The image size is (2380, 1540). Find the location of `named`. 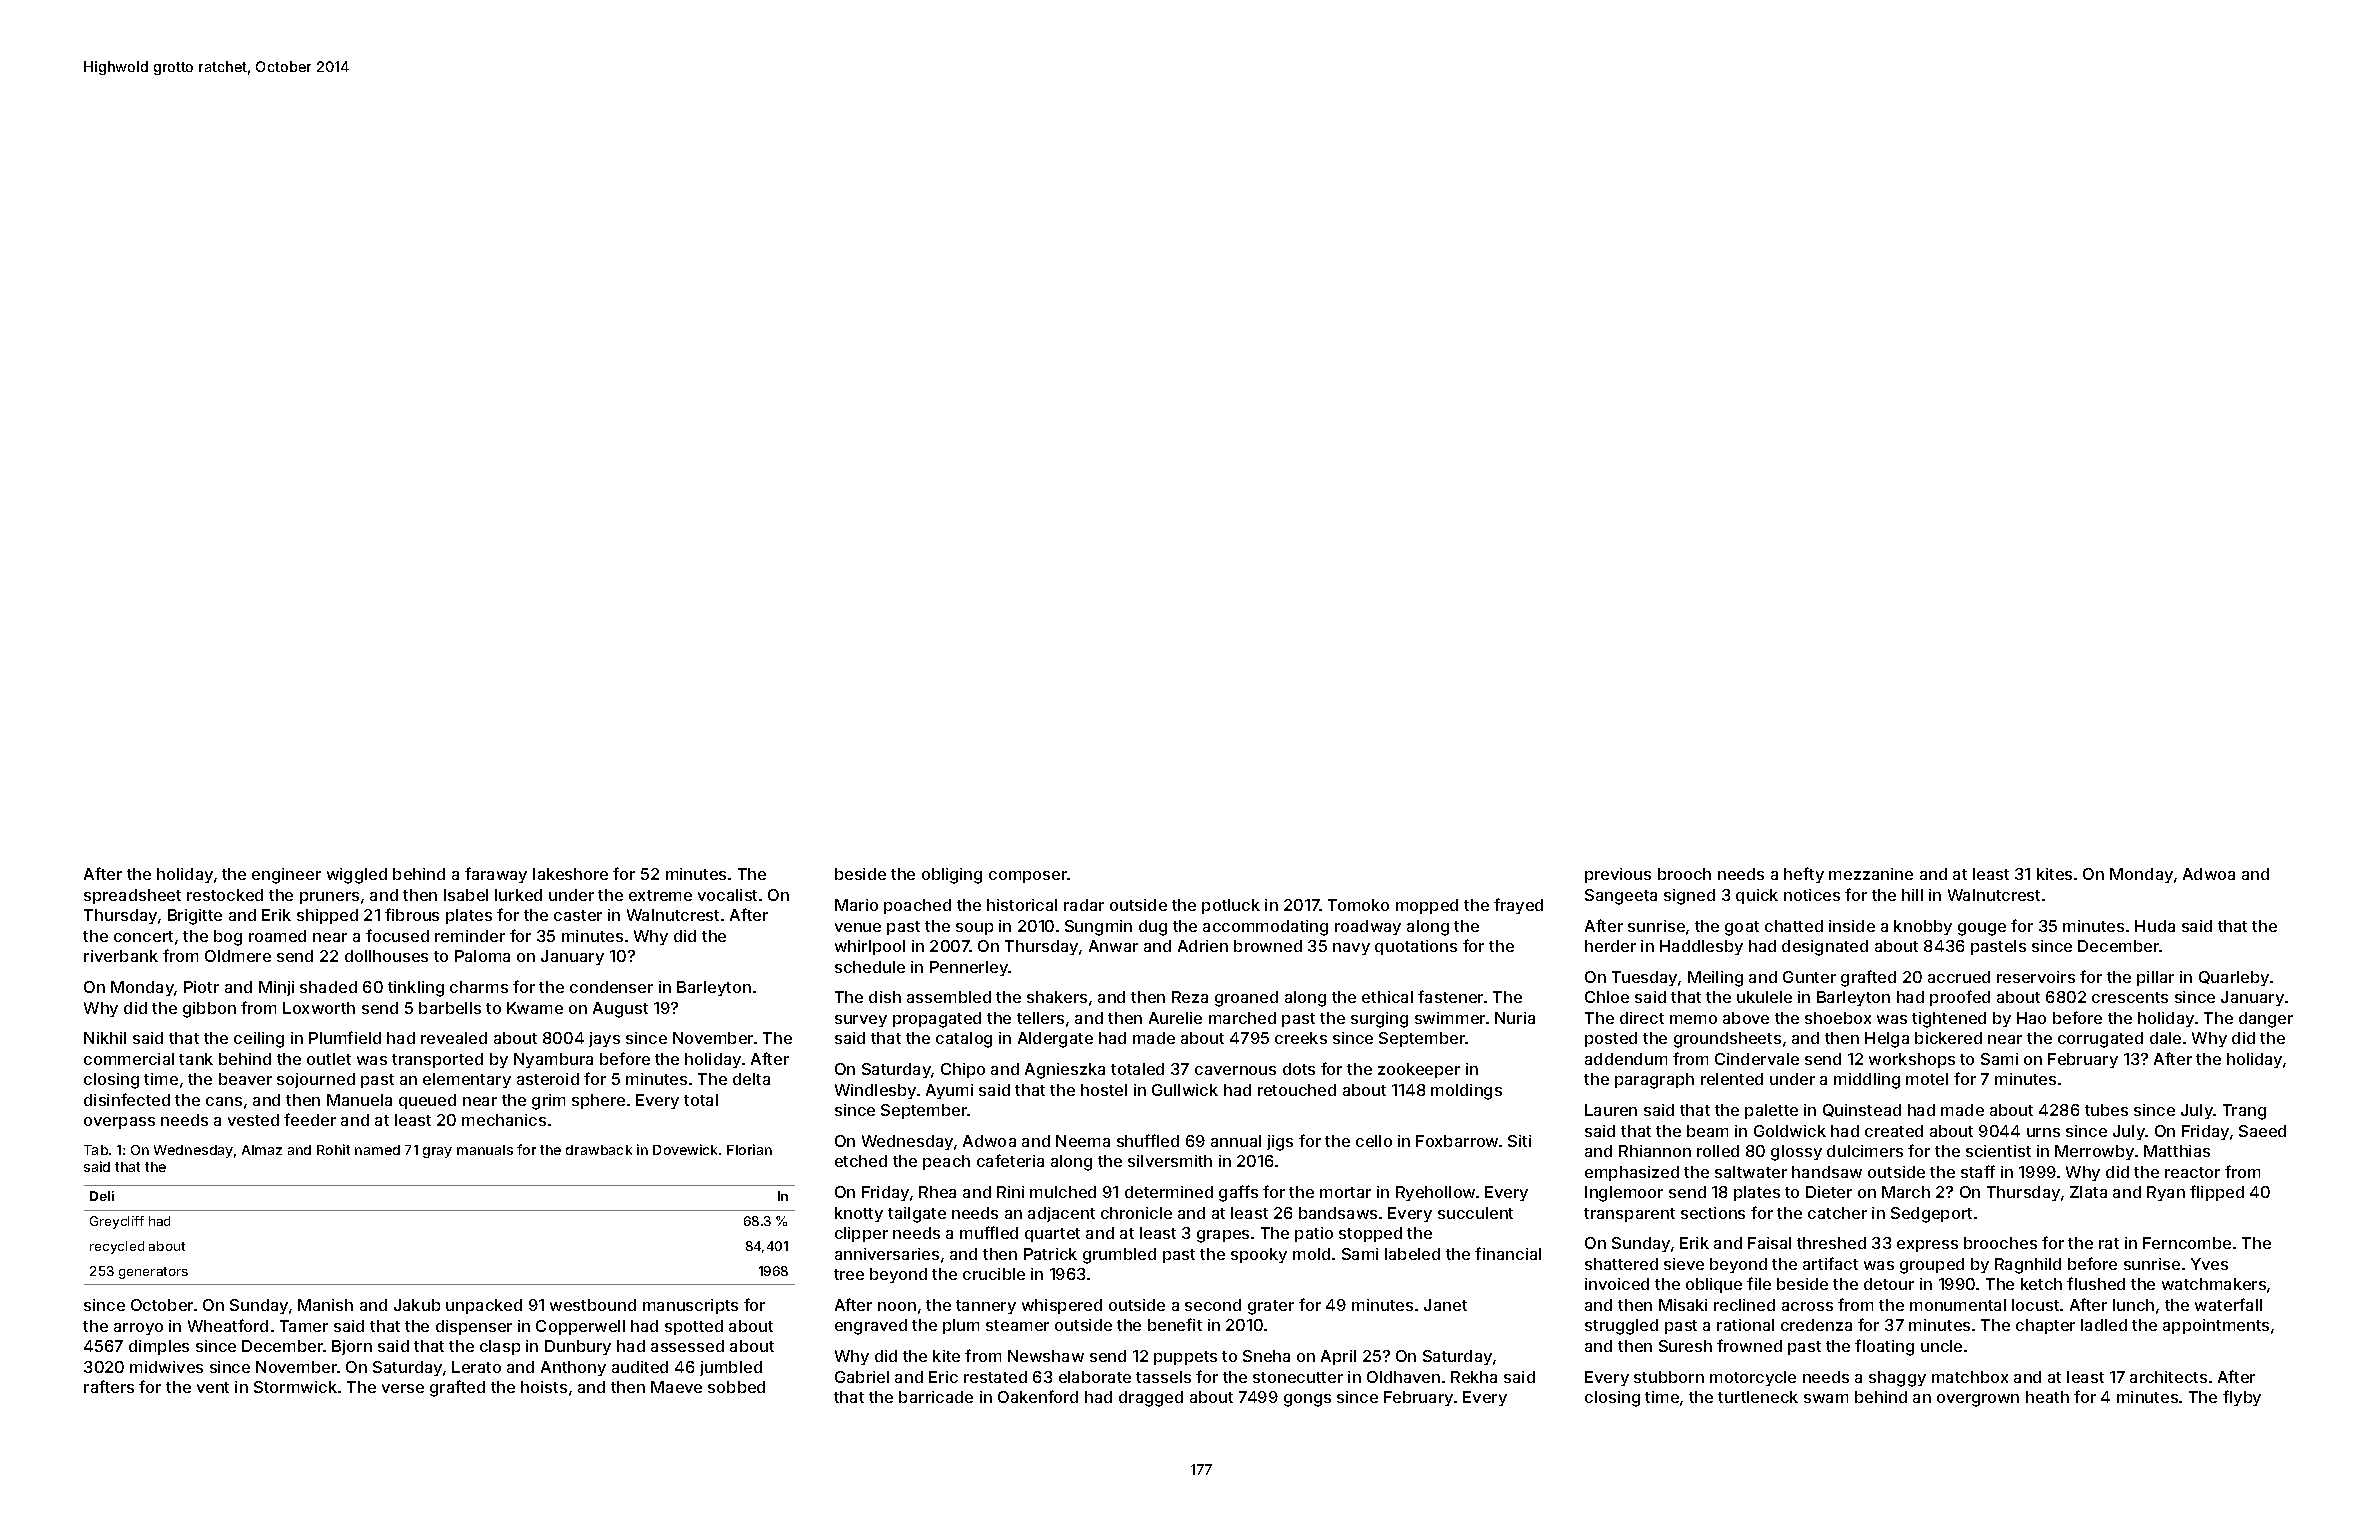

named is located at coordinates (377, 1150).
